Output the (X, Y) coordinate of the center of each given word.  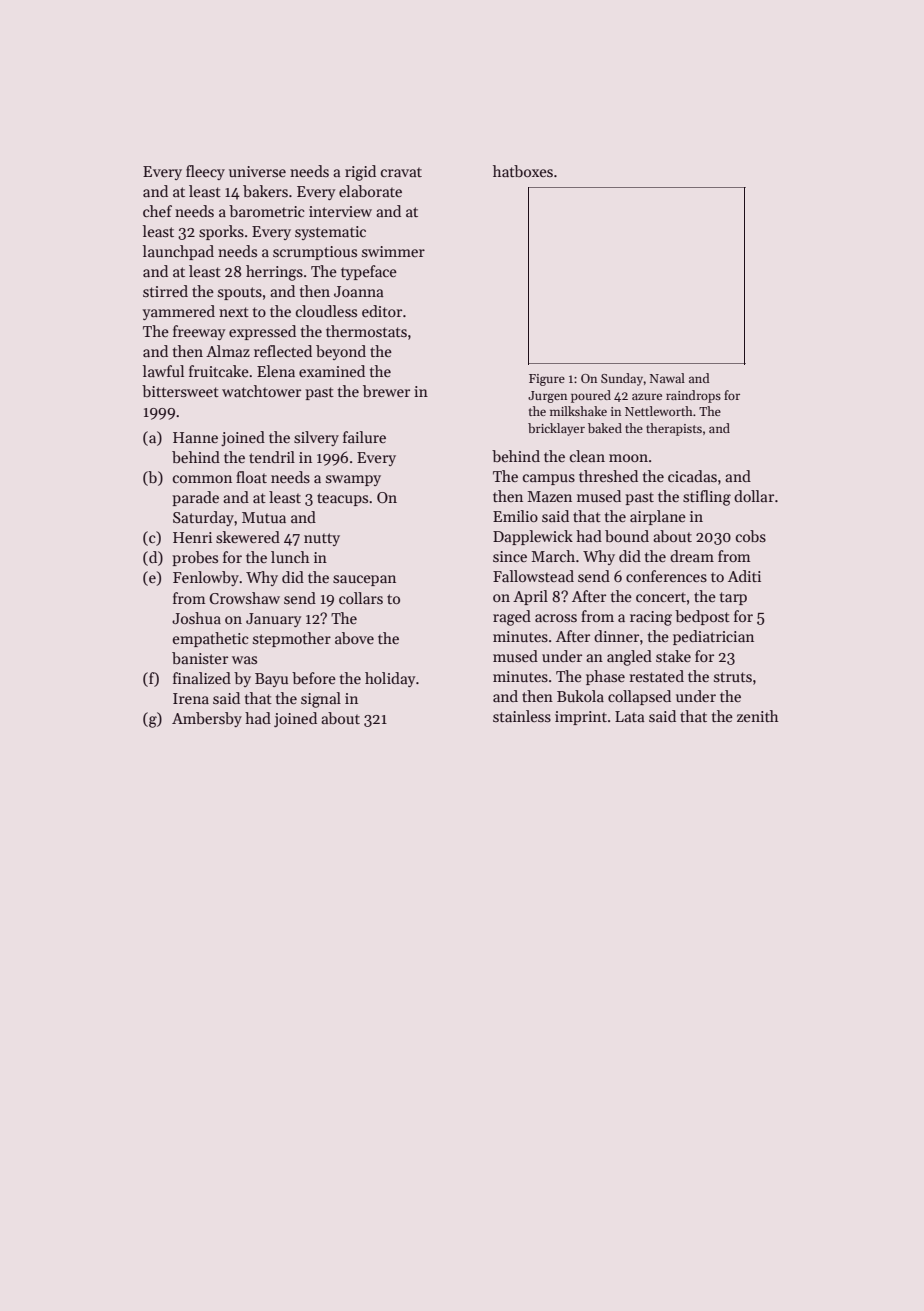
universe (257, 171)
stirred (165, 291)
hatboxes (523, 171)
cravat (401, 172)
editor (382, 311)
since (510, 556)
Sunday (622, 379)
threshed (608, 476)
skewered (248, 537)
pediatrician (713, 637)
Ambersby (207, 719)
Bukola (580, 696)
